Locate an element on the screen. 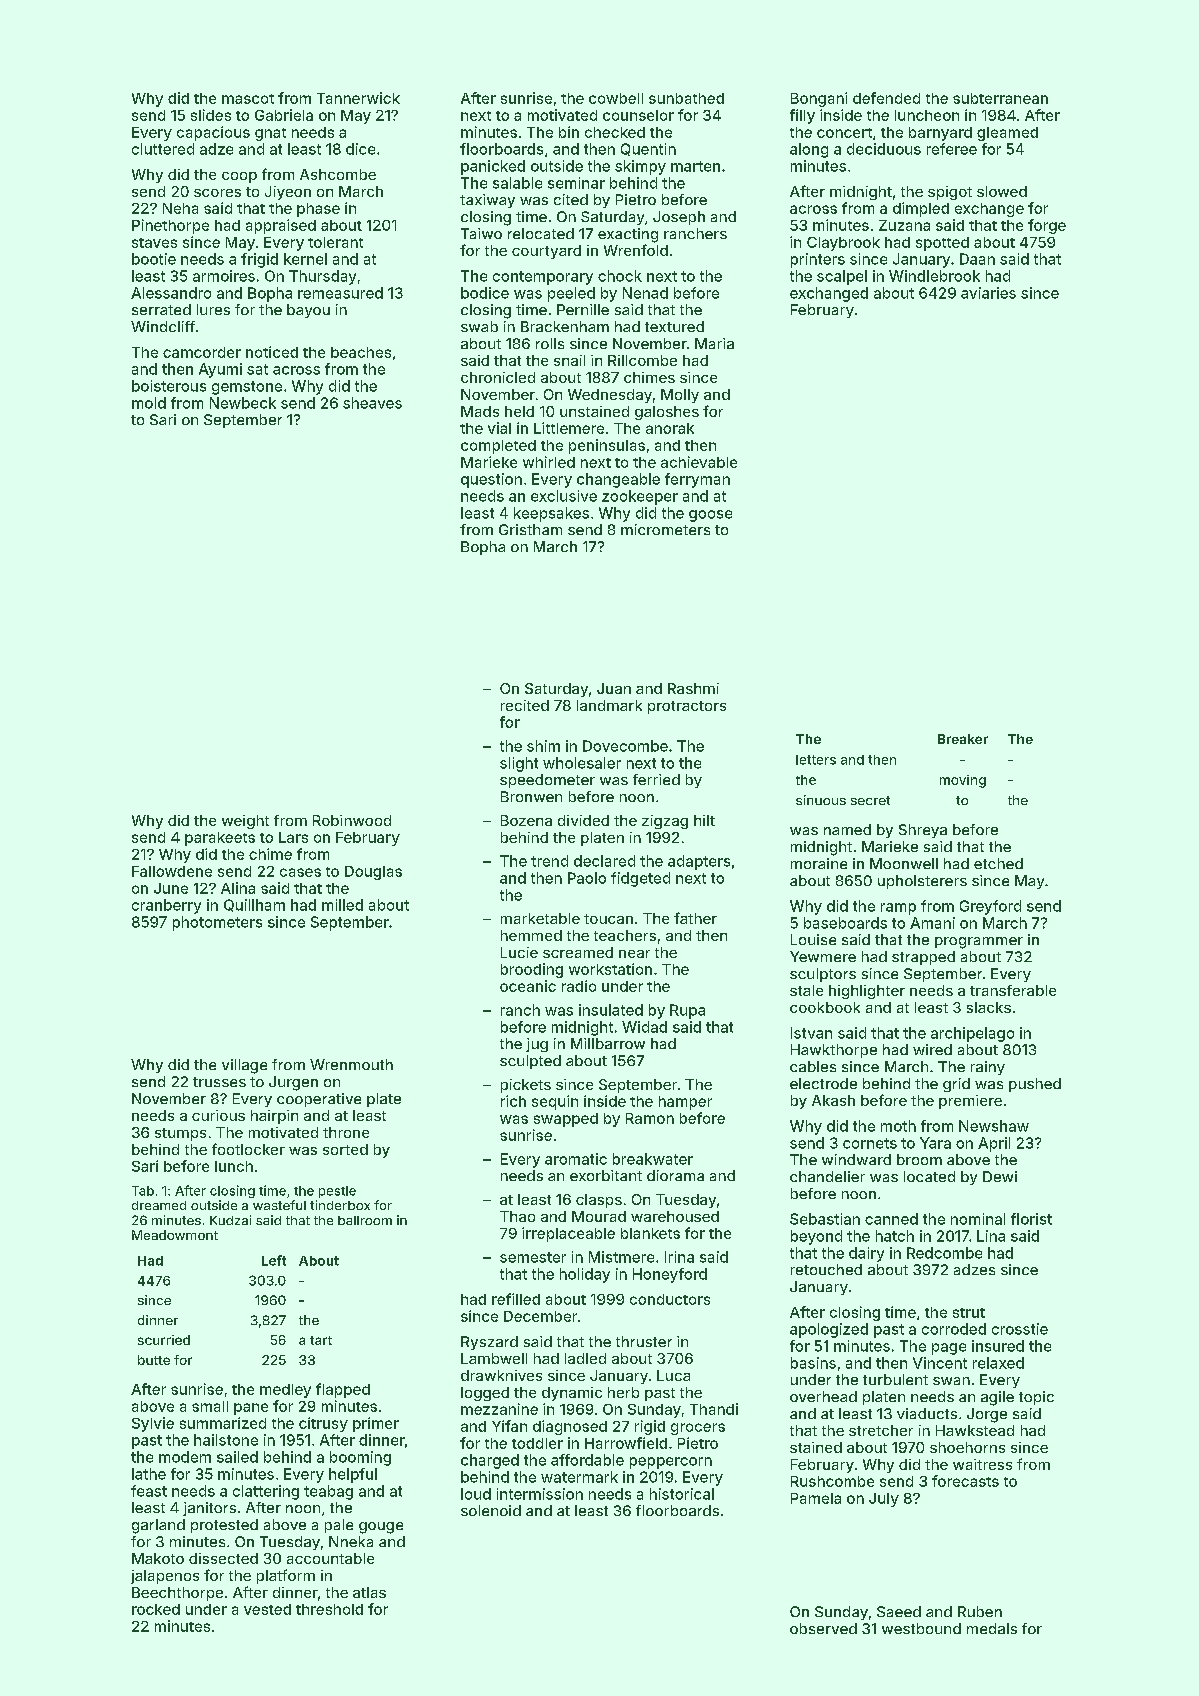 This screenshot has width=1199, height=1696. keepsakes is located at coordinates (551, 514).
